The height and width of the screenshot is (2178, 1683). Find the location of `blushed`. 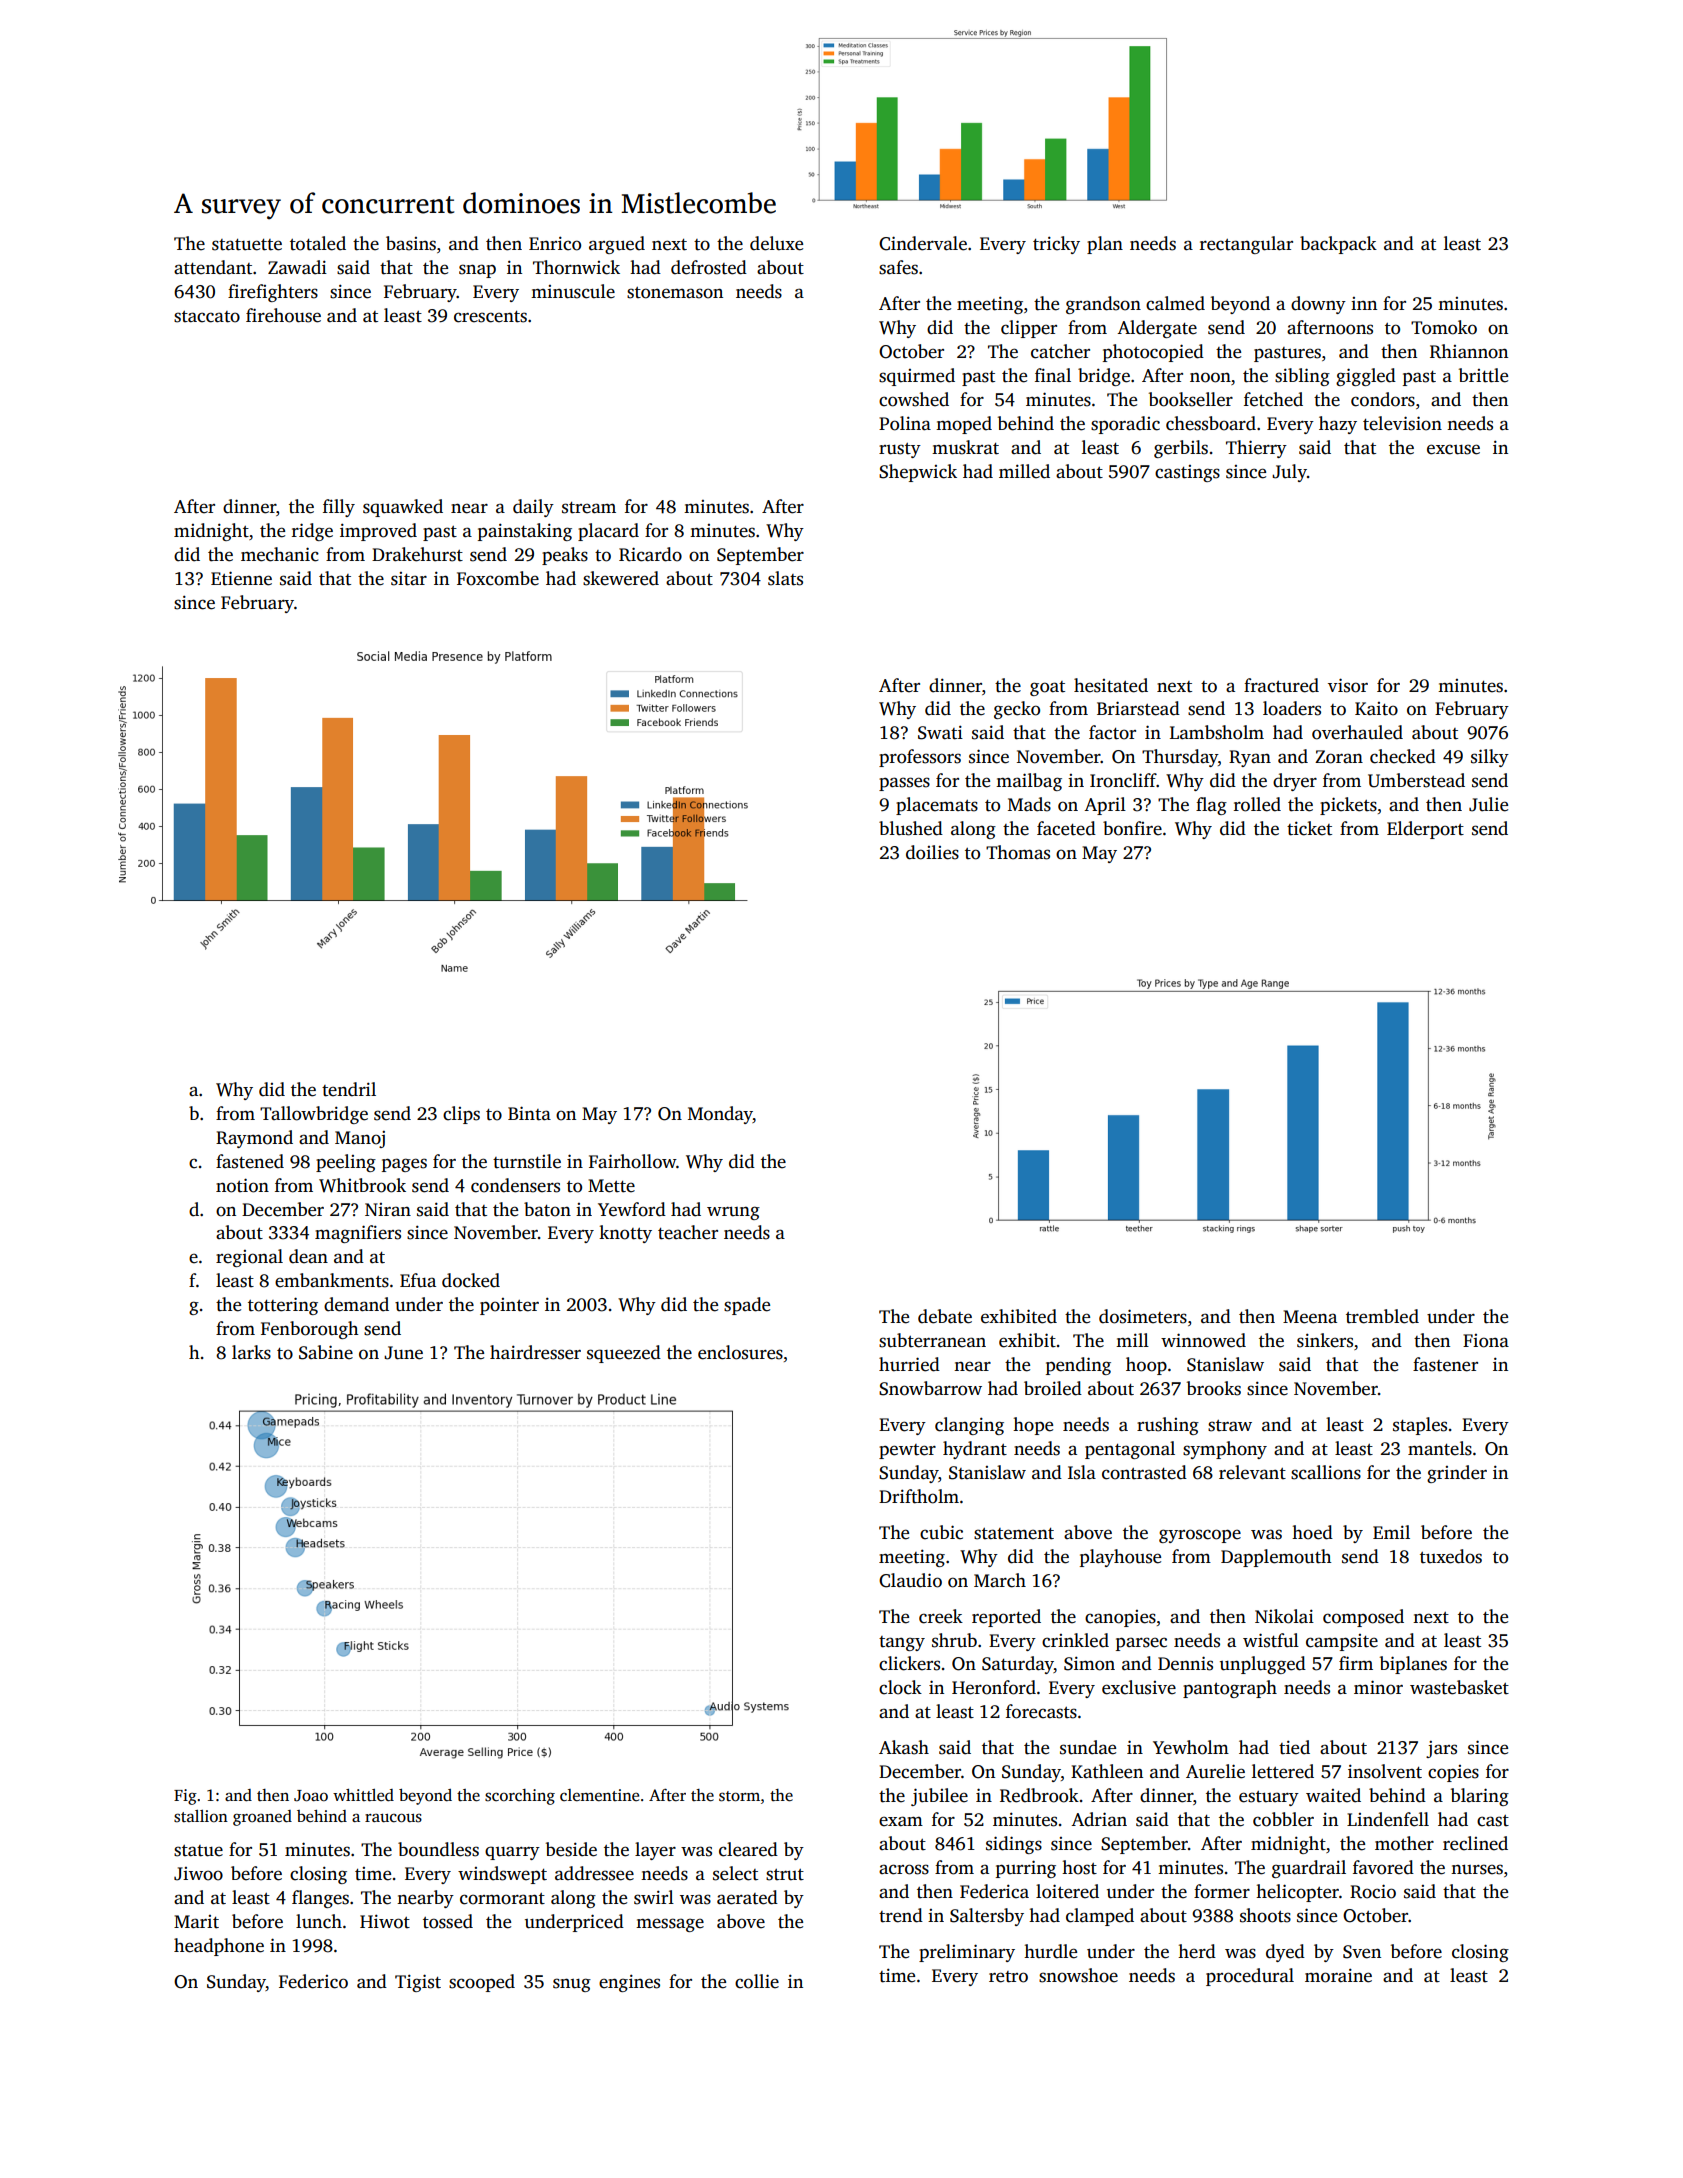

blushed is located at coordinates (911, 828).
